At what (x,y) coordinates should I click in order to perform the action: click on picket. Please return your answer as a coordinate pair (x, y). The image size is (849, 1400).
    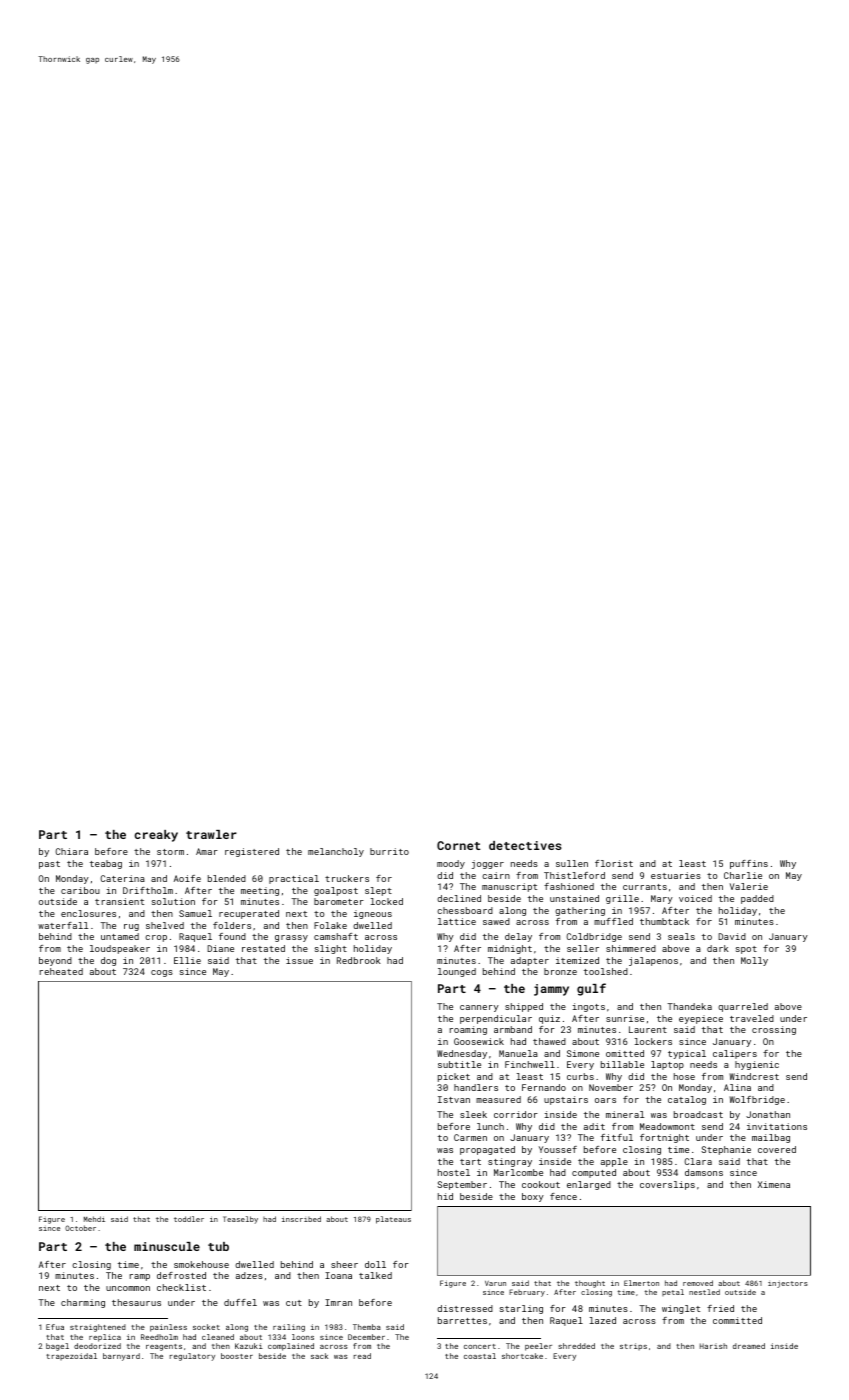
    Looking at the image, I should click on (454, 1077).
